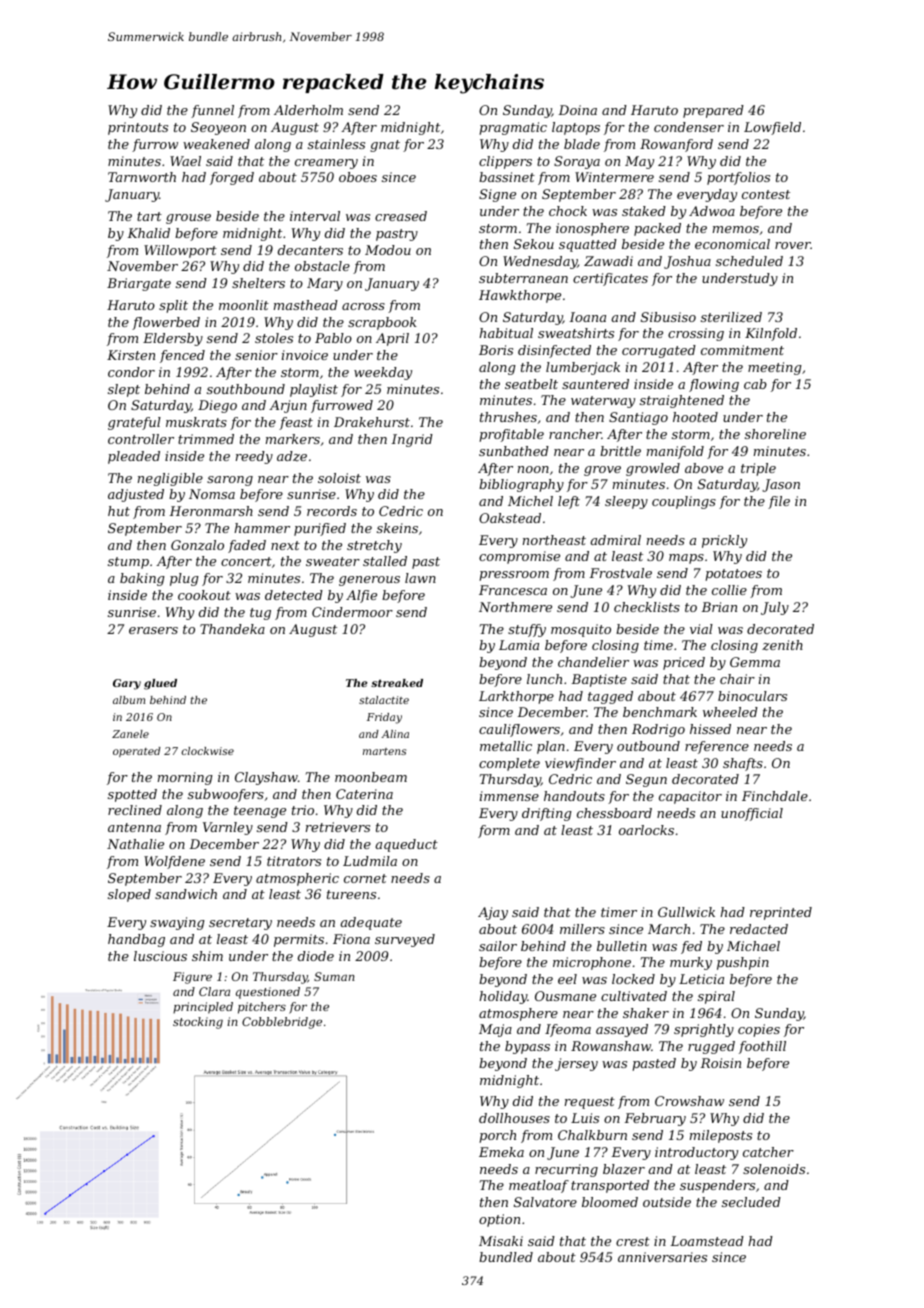 Image resolution: width=924 pixels, height=1308 pixels. I want to click on anniversaries, so click(662, 1257).
